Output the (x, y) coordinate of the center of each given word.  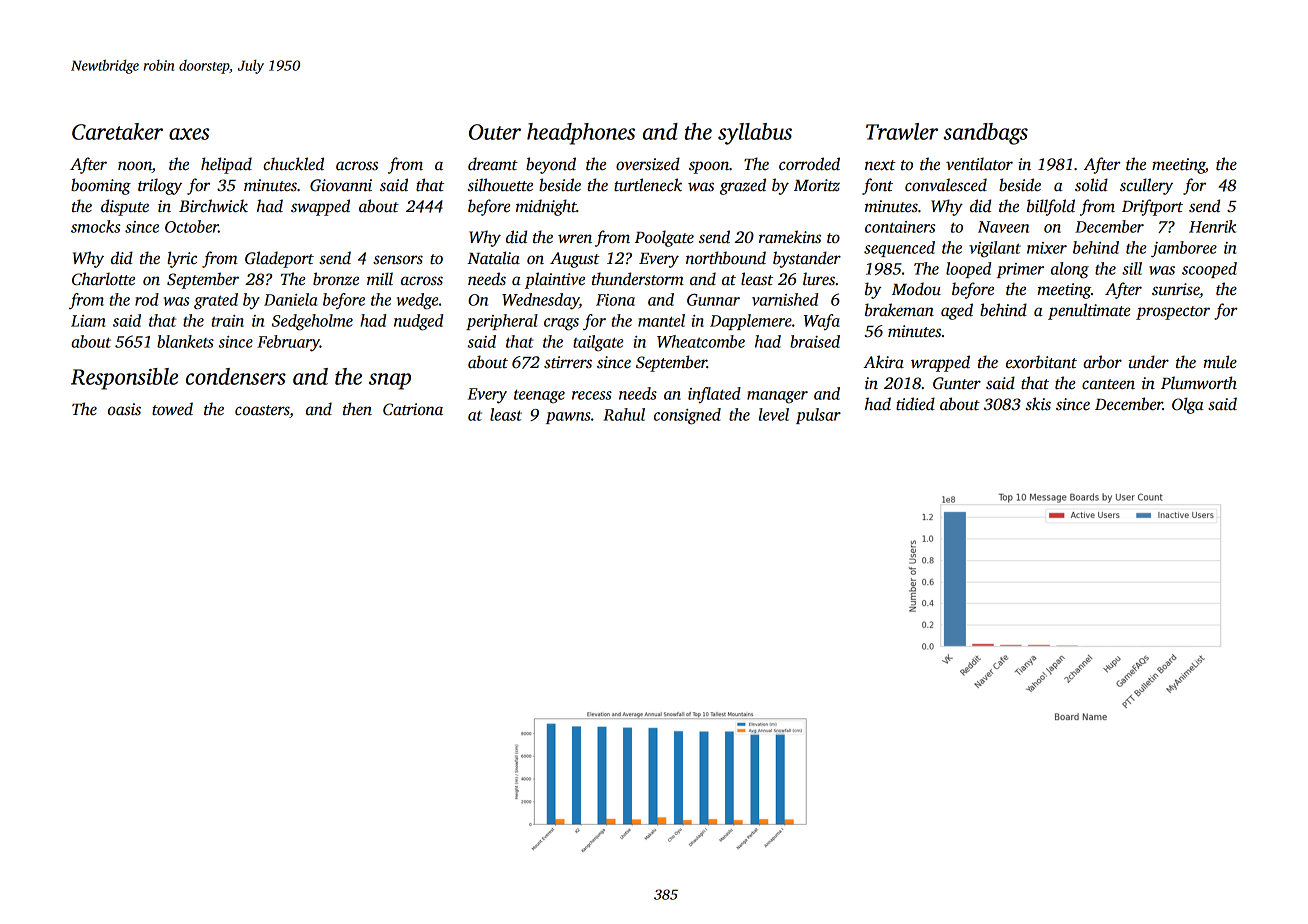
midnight (546, 207)
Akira (883, 361)
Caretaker (117, 131)
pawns (568, 418)
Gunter (957, 383)
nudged (418, 322)
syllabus (755, 134)
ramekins (790, 237)
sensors (398, 260)
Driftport (1152, 207)
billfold (1051, 207)
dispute (125, 207)
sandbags (985, 134)
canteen (1108, 384)
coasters (262, 411)
